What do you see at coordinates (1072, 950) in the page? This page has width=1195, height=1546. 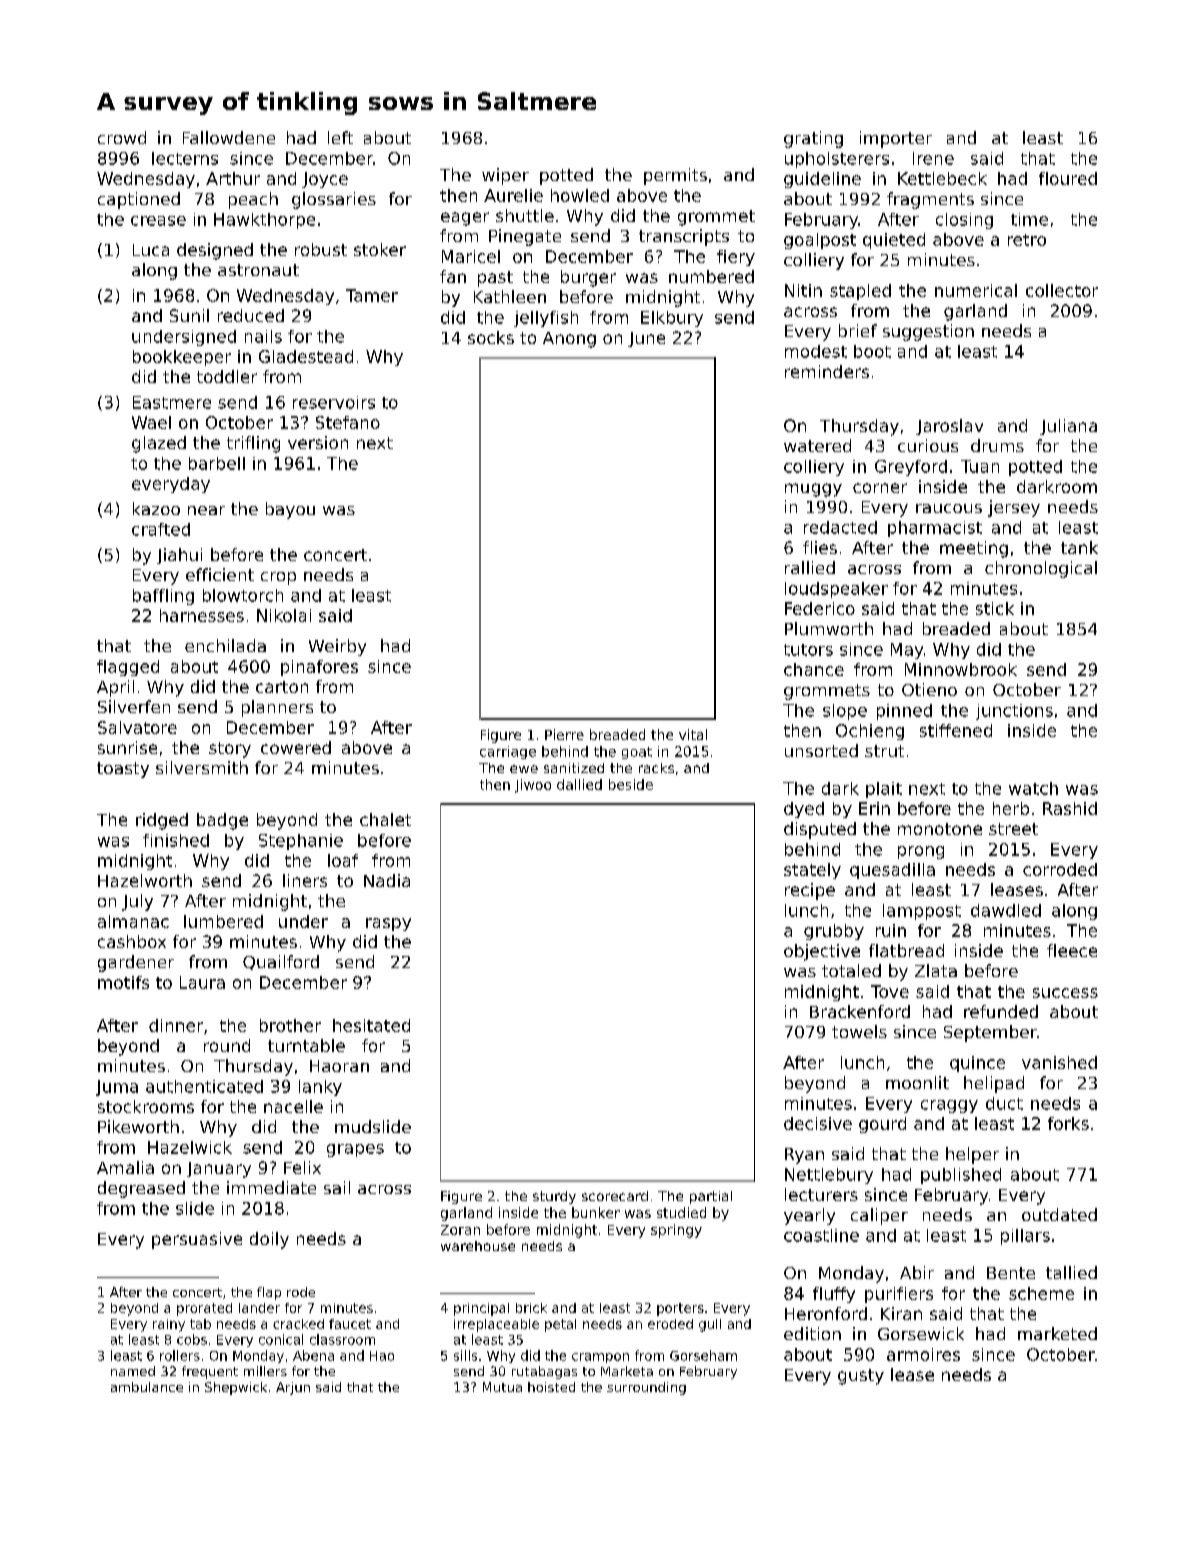 I see `fleece` at bounding box center [1072, 950].
